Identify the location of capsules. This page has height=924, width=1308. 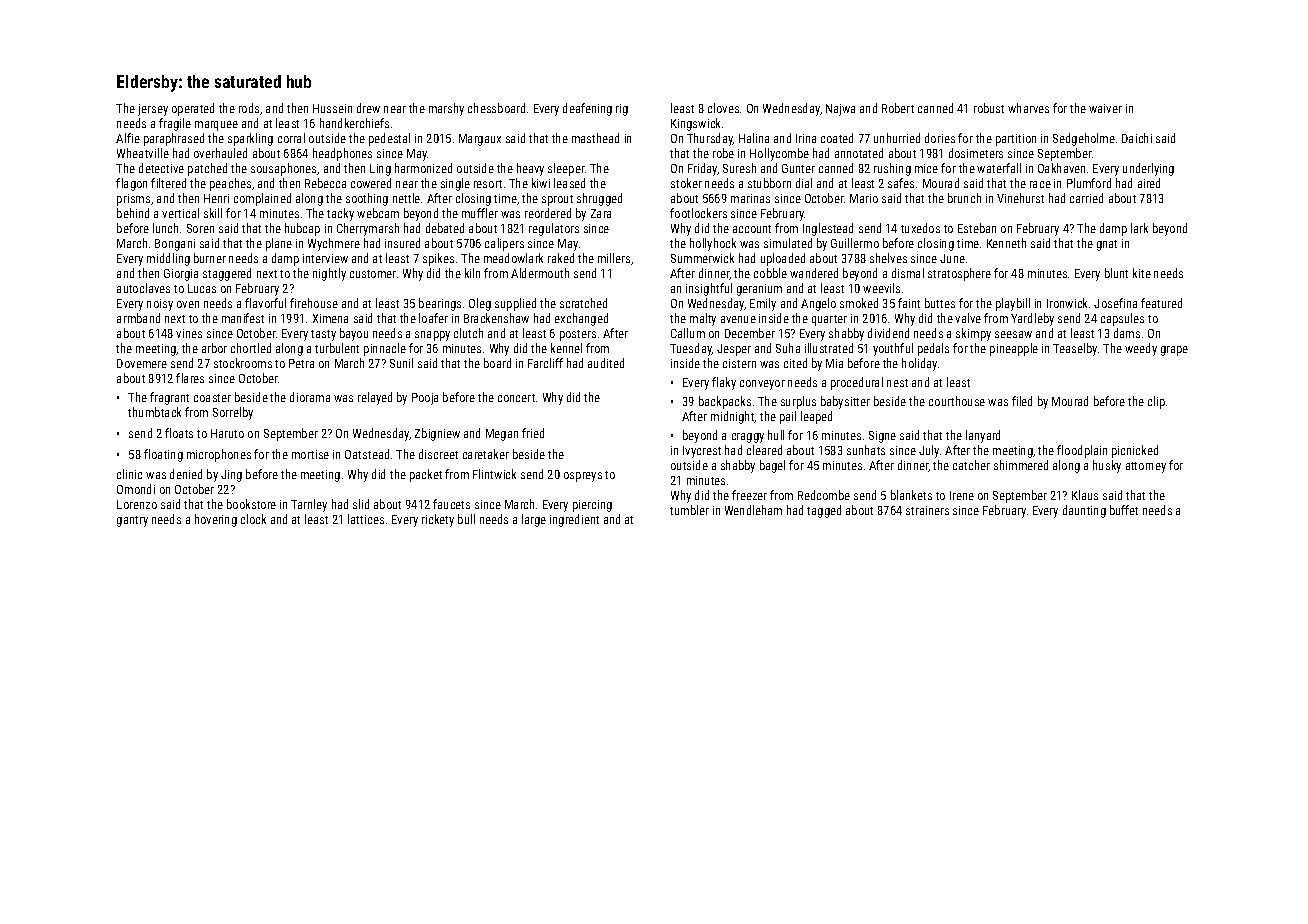
(1122, 319).
